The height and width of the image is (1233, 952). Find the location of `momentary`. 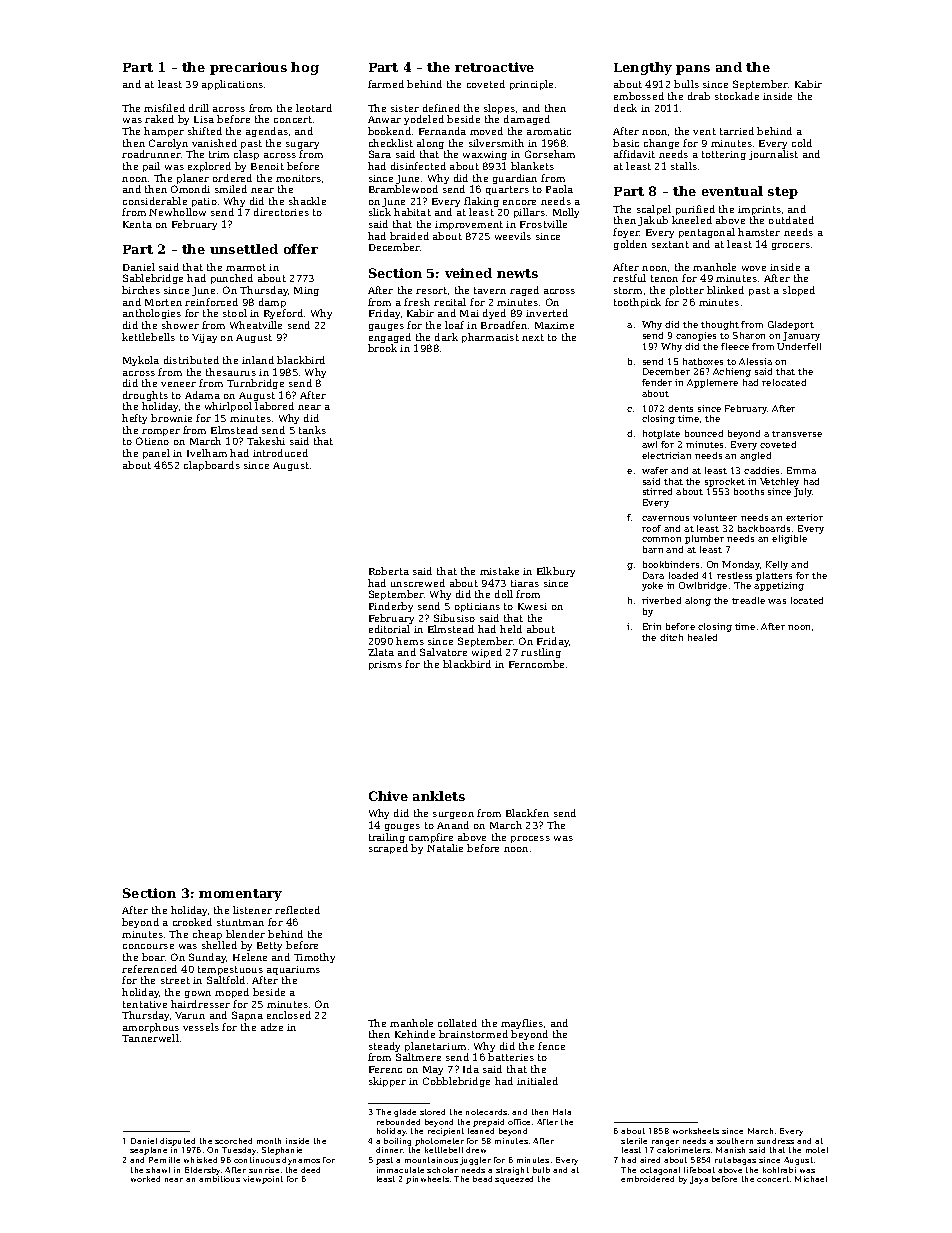

momentary is located at coordinates (240, 895).
